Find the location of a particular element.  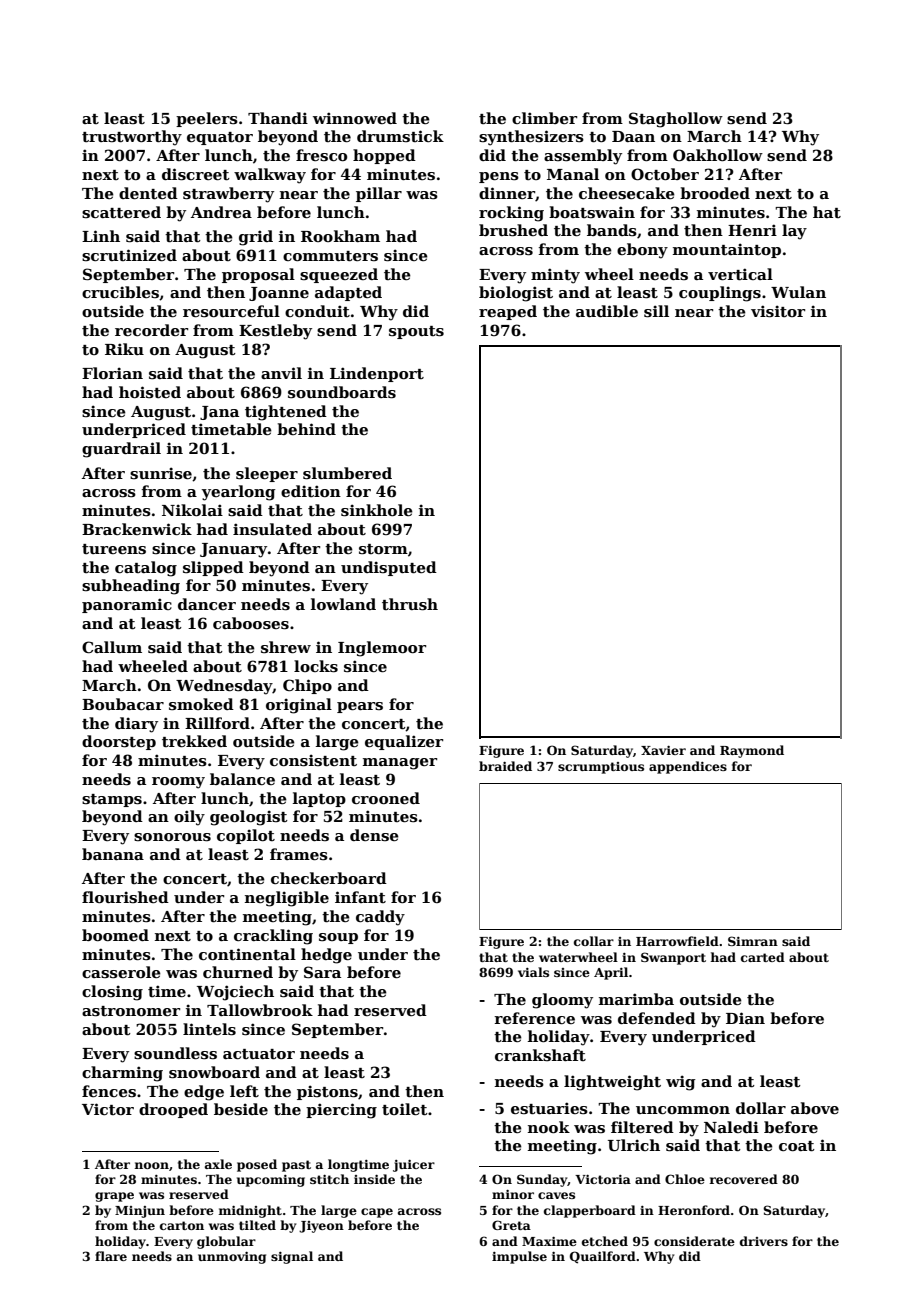

dense is located at coordinates (374, 835).
